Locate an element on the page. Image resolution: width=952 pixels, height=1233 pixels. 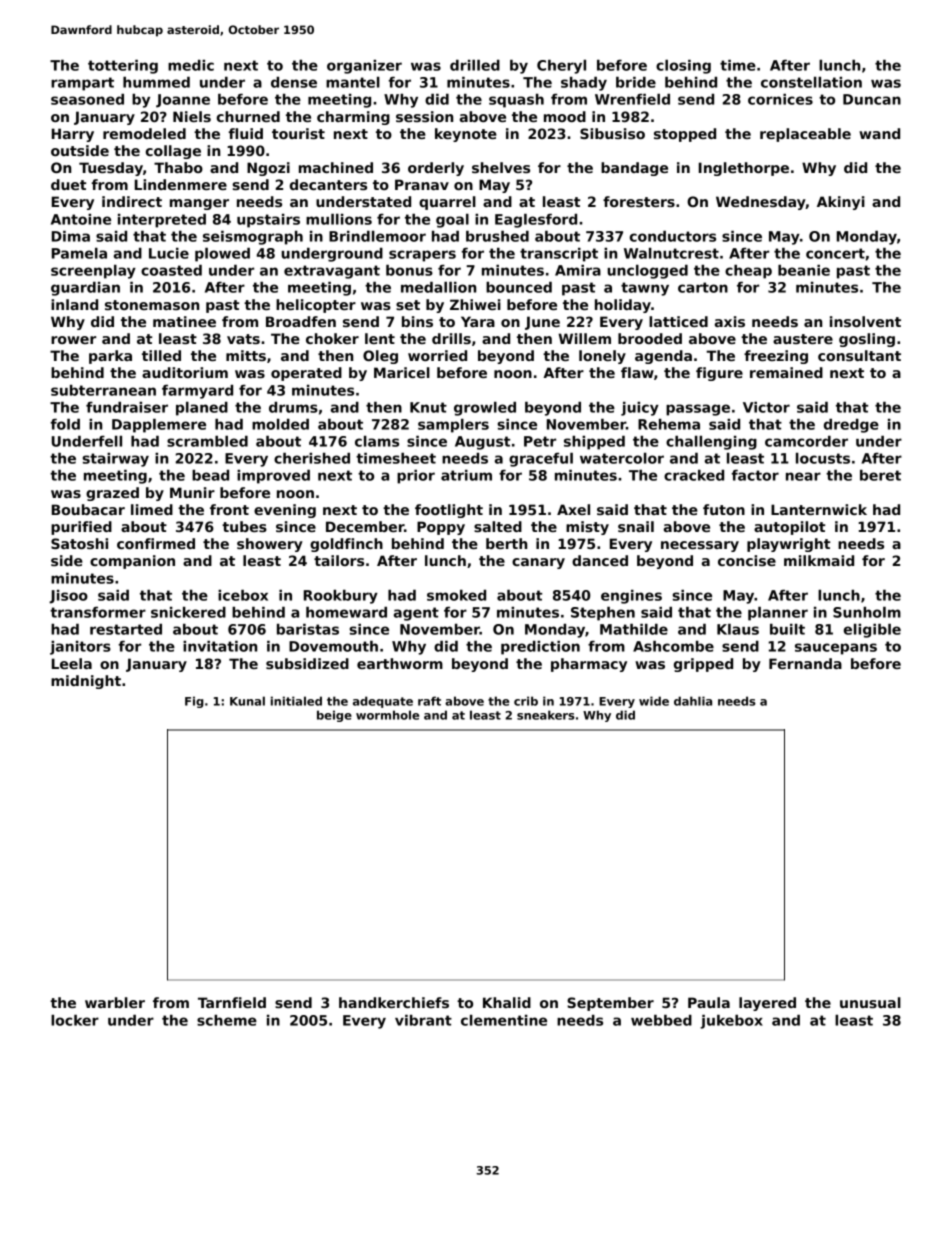
squash is located at coordinates (516, 101).
